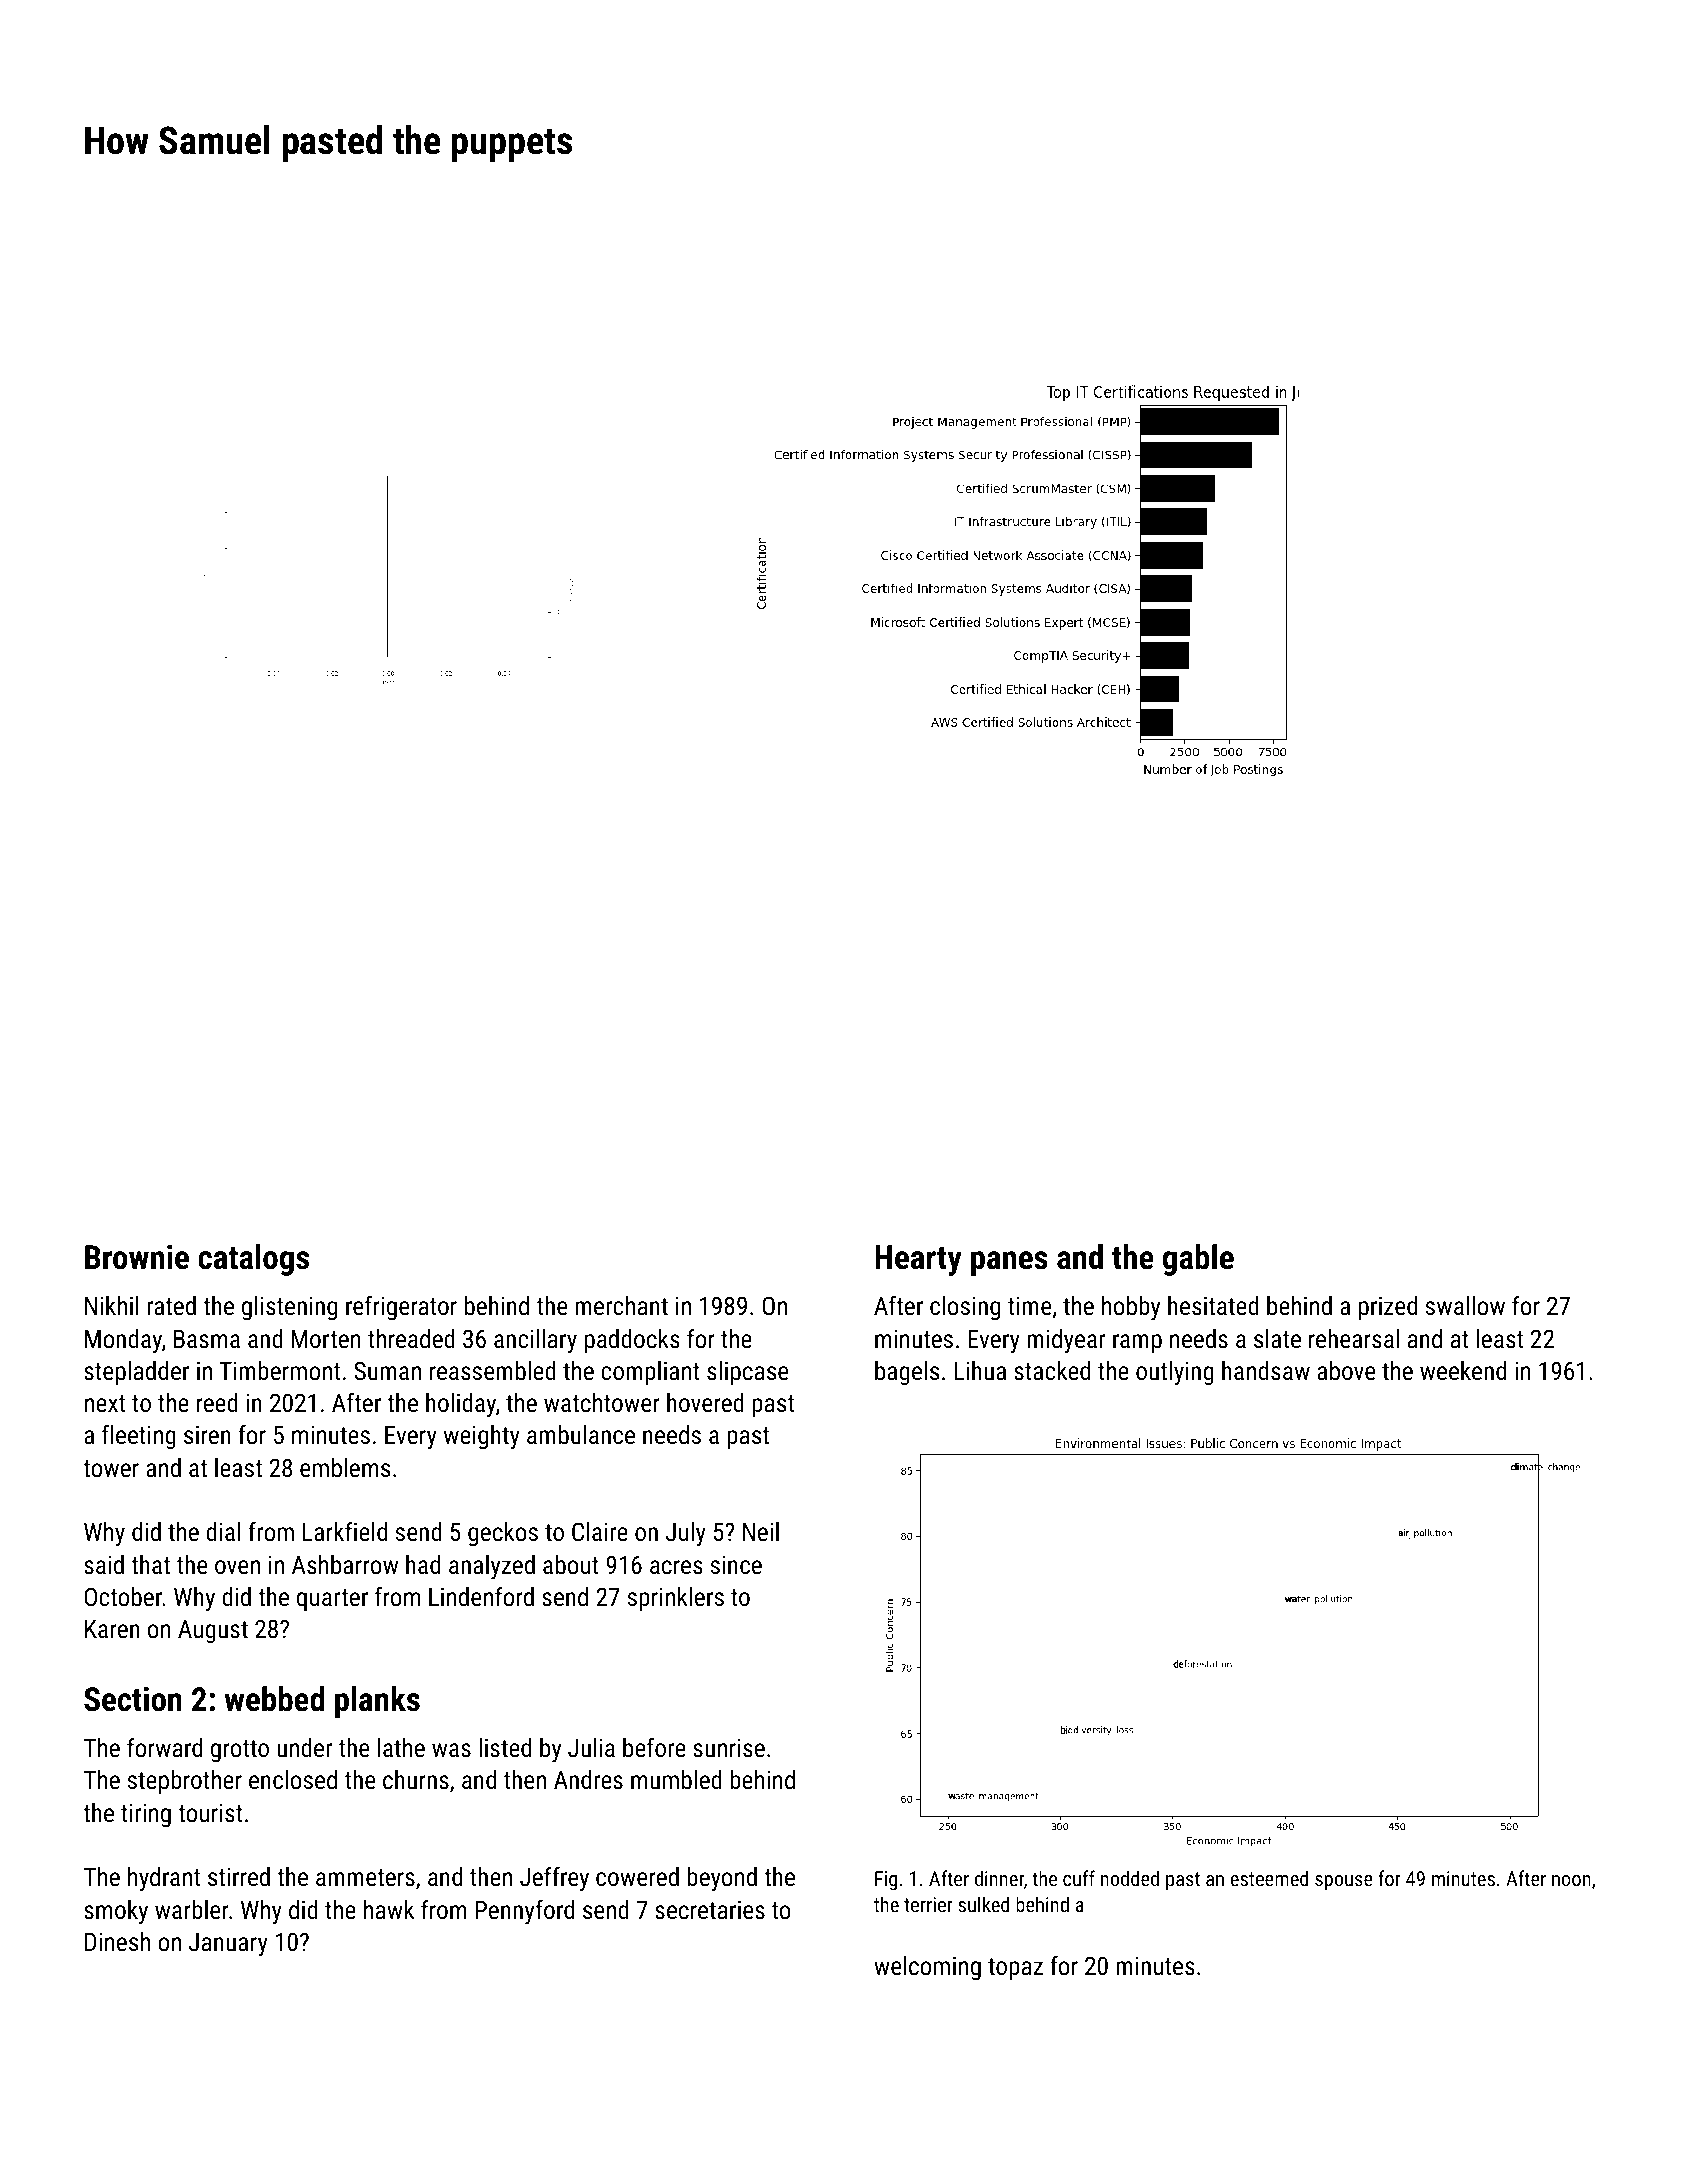 The height and width of the screenshot is (2178, 1683). I want to click on sprinklers, so click(676, 1599).
